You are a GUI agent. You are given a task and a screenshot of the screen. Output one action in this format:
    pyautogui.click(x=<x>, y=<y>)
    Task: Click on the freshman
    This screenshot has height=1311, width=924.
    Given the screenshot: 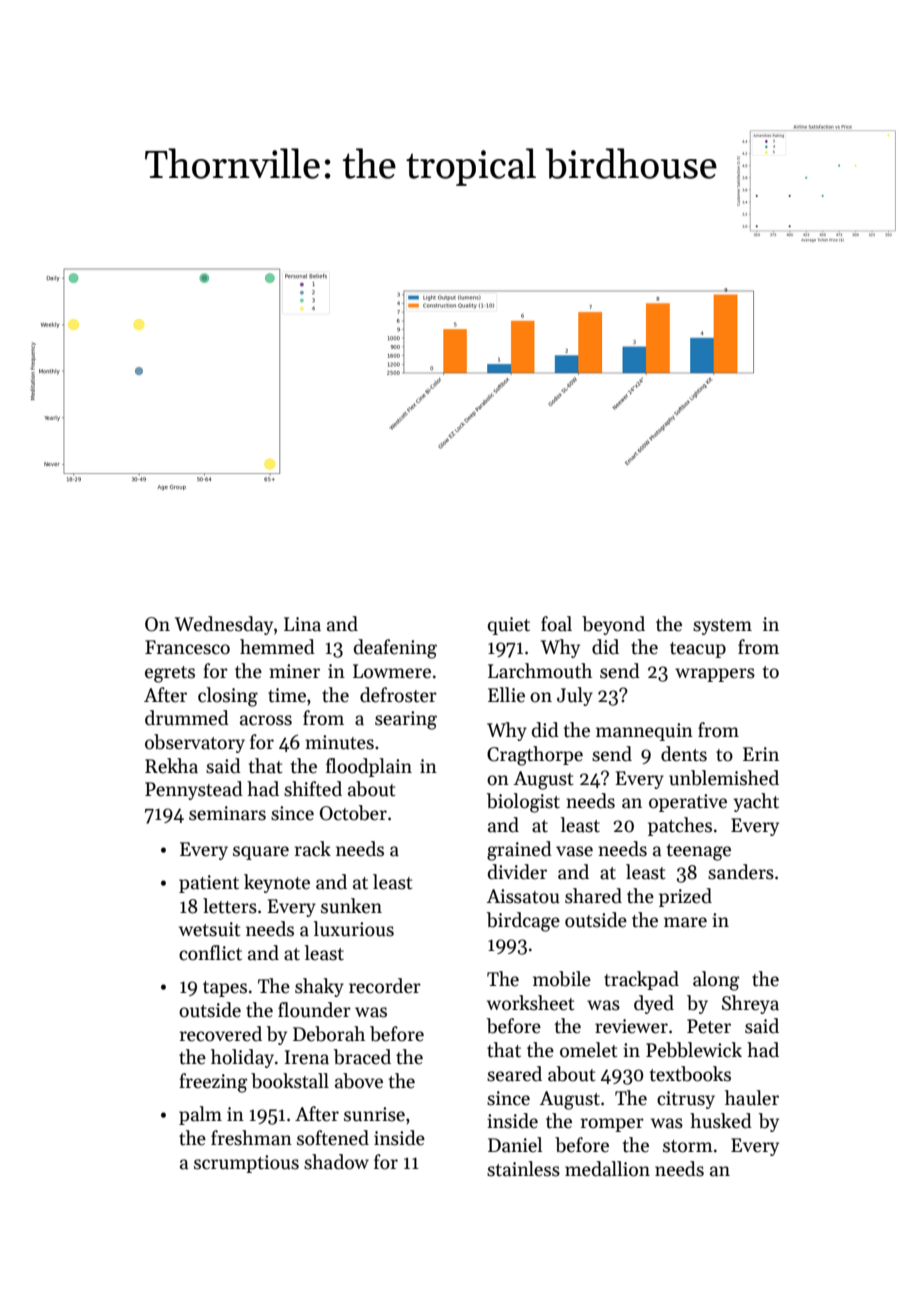 What is the action you would take?
    pyautogui.click(x=251, y=1138)
